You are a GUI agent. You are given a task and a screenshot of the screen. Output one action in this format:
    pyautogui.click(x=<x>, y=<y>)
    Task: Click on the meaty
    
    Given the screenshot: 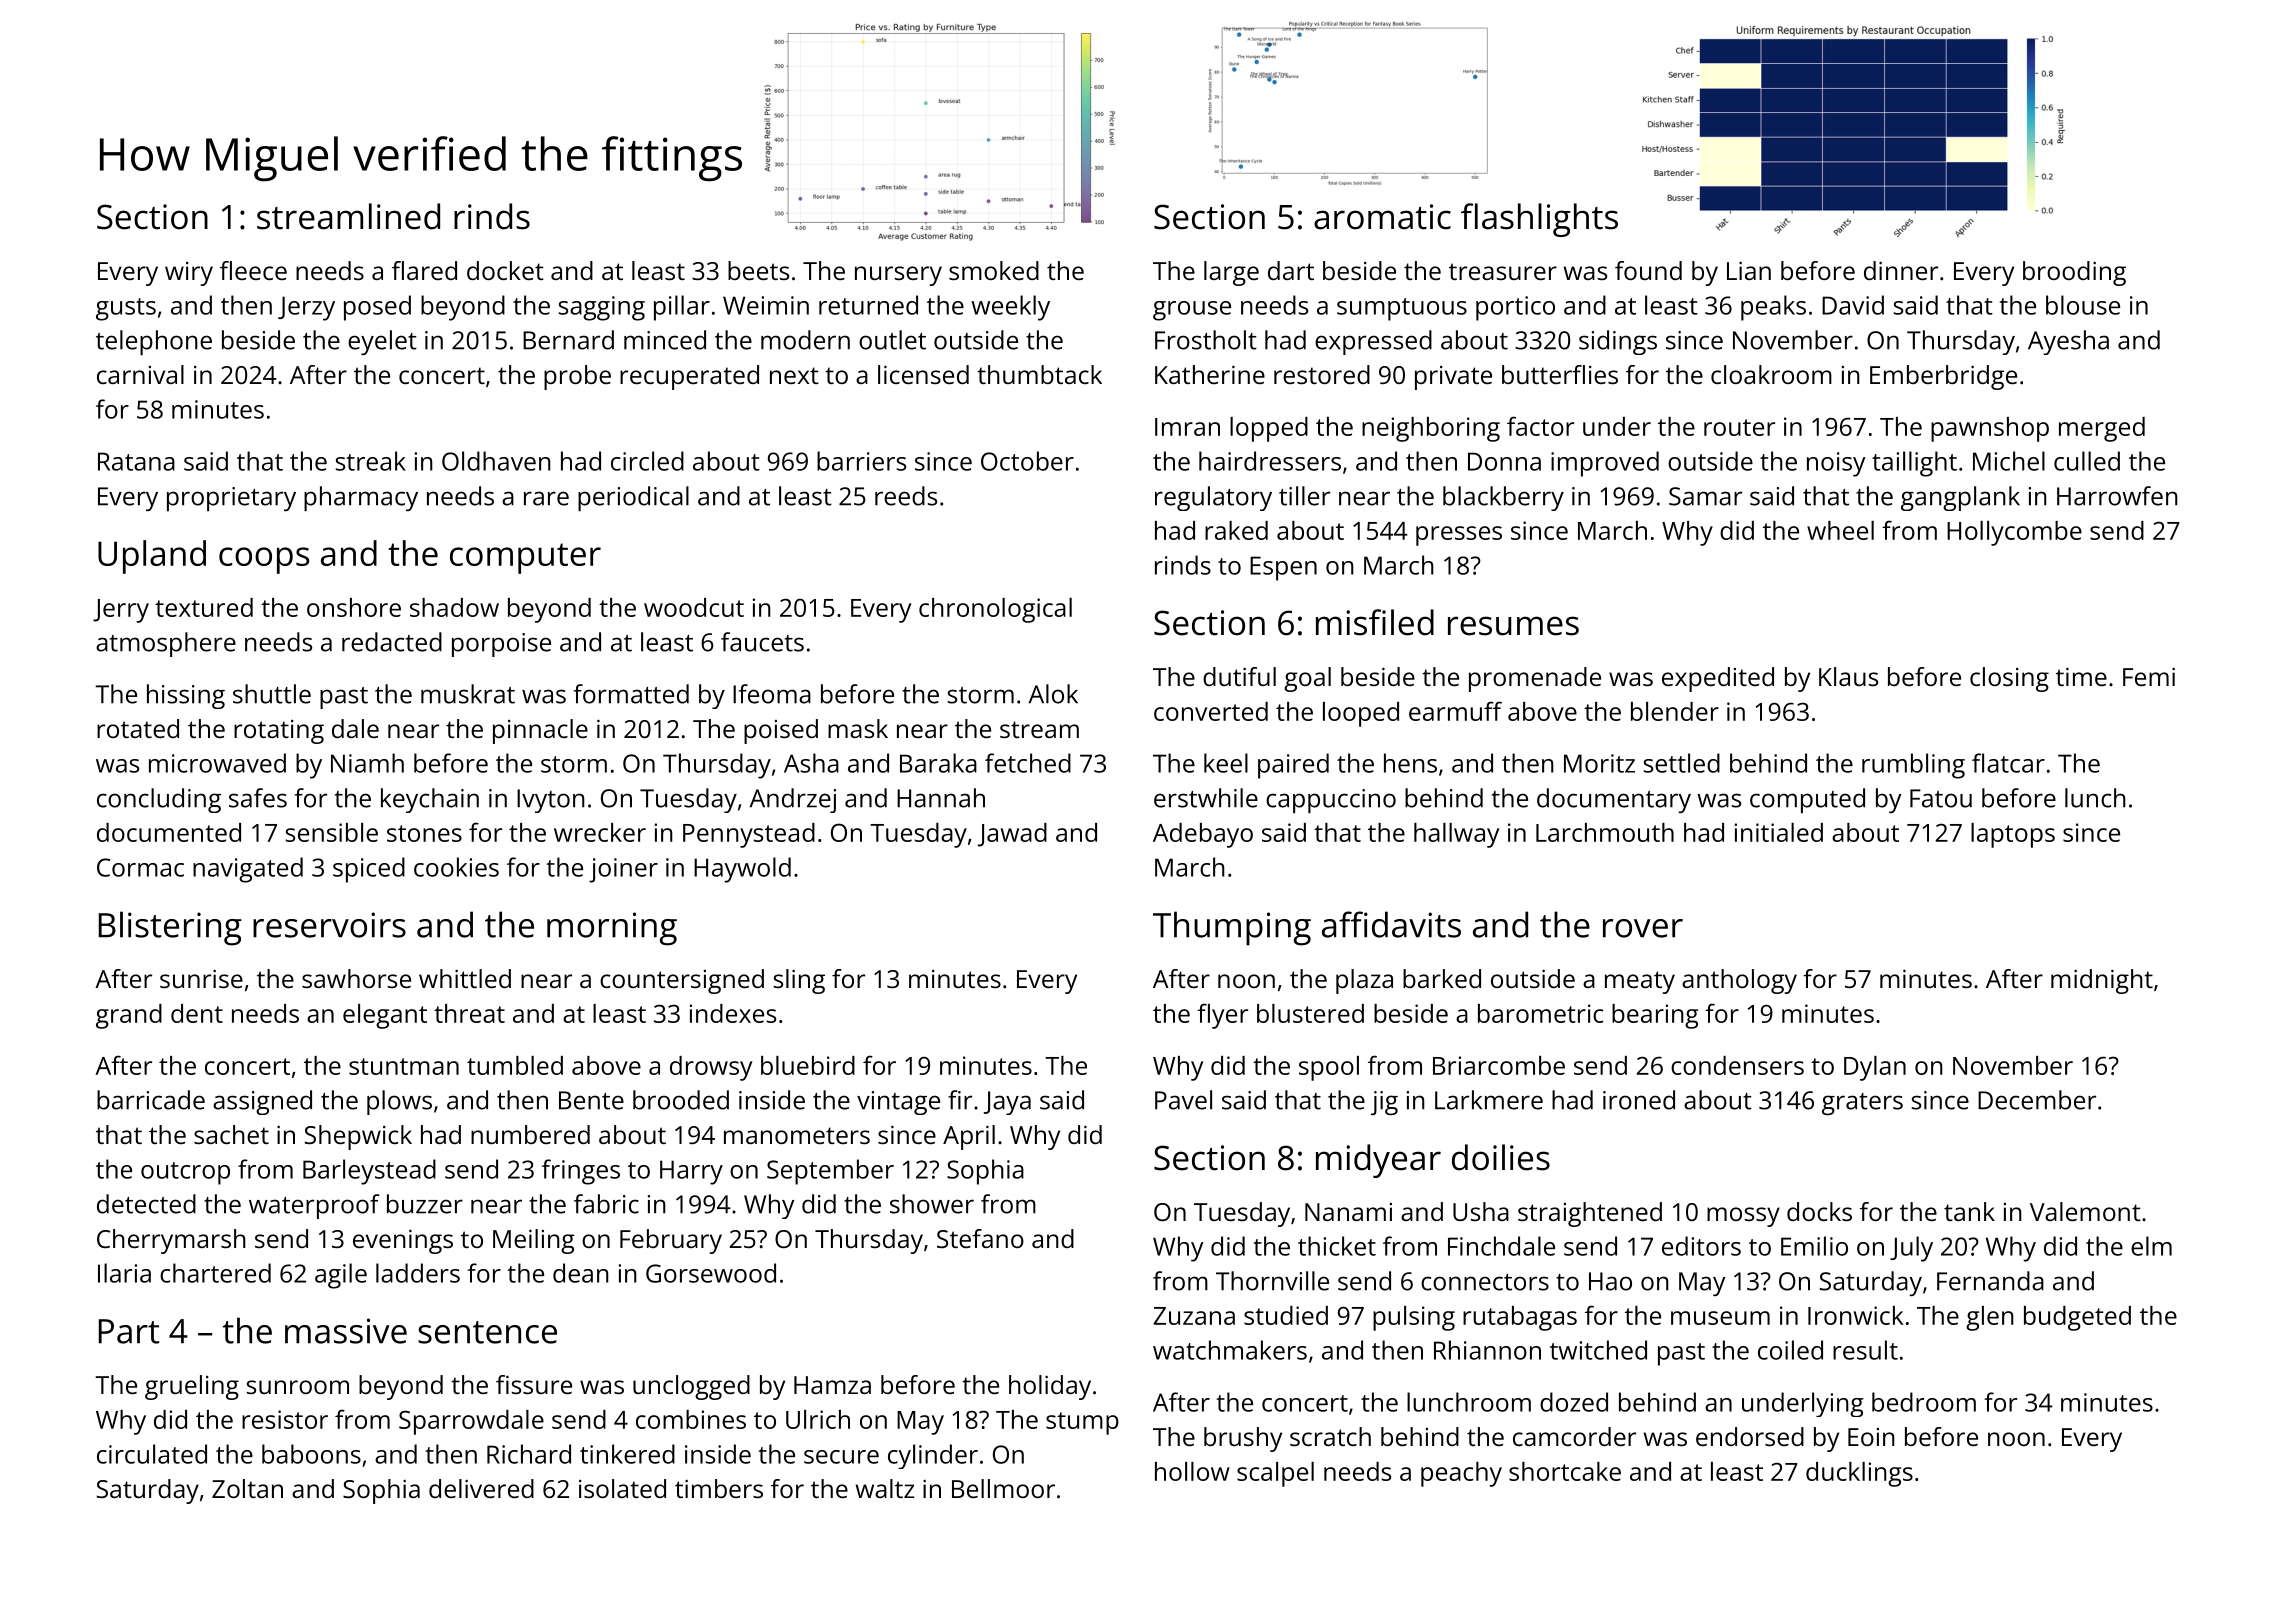 What is the action you would take?
    pyautogui.click(x=1640, y=982)
